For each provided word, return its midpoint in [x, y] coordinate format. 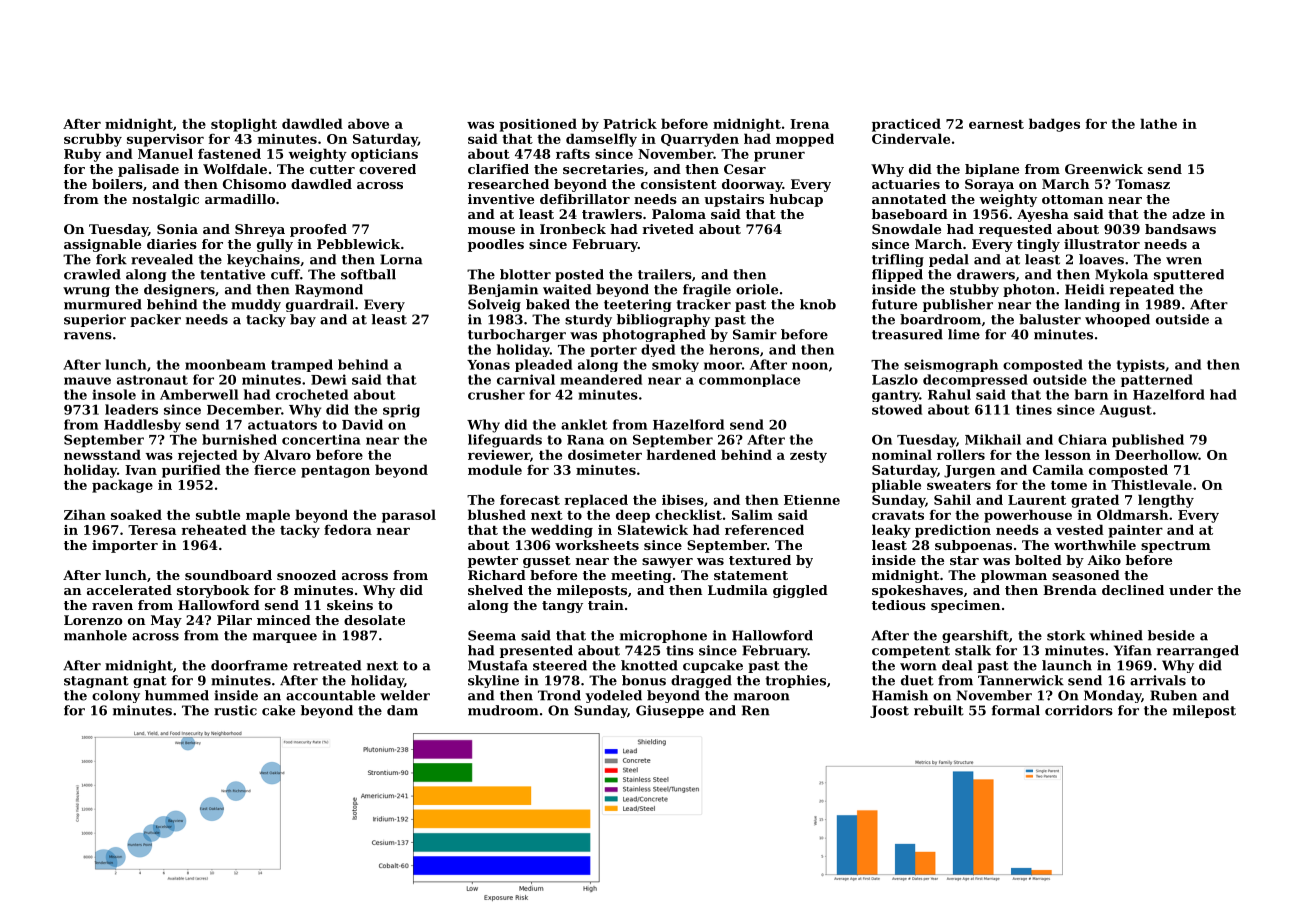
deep [633, 516]
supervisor [165, 140]
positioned [538, 125]
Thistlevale [1151, 484]
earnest [996, 124]
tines [1034, 409]
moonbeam [225, 364]
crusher [496, 394]
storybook [213, 591]
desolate [374, 620]
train [606, 605]
